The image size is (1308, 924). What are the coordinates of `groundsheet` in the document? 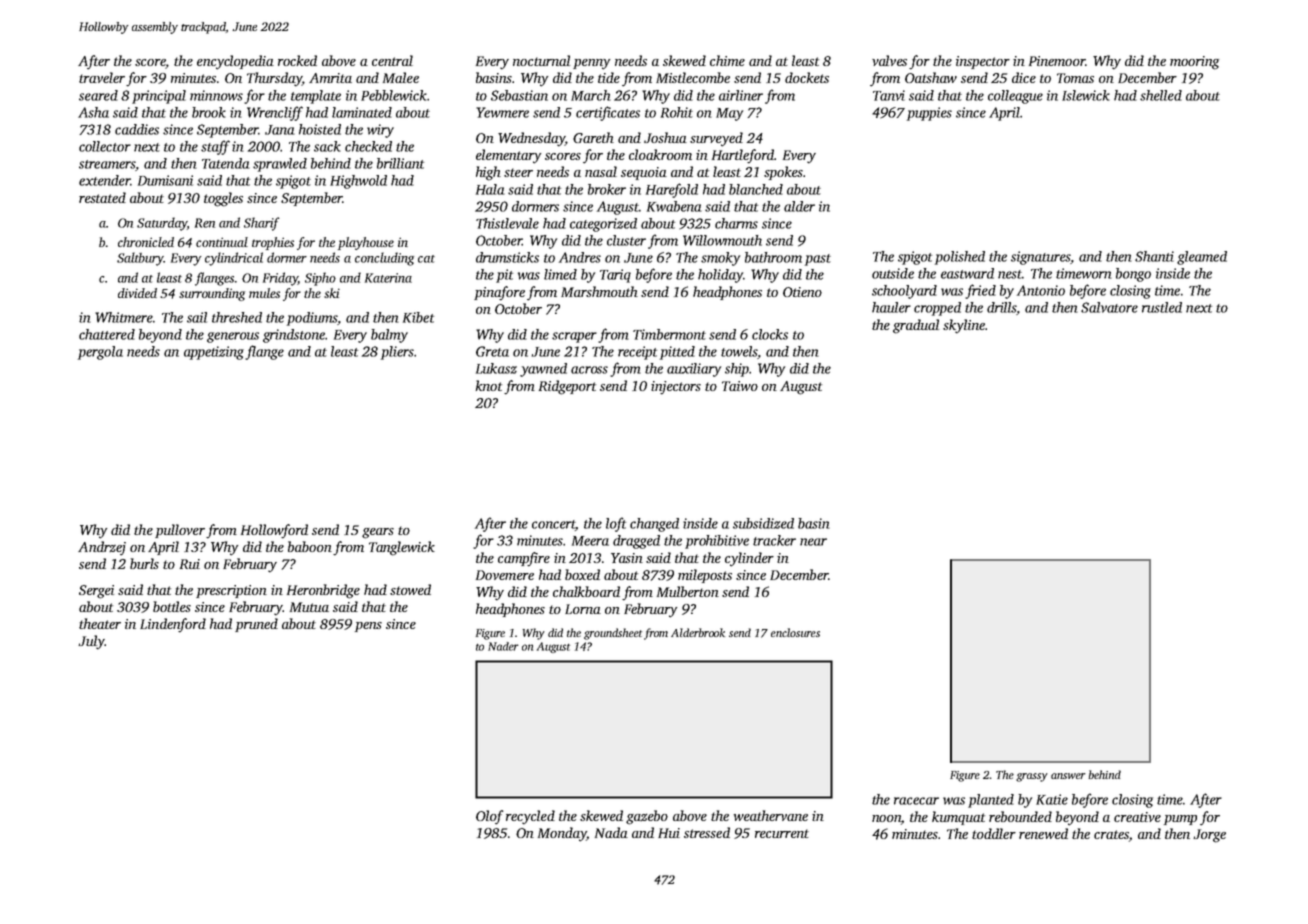 It's located at (613, 634).
